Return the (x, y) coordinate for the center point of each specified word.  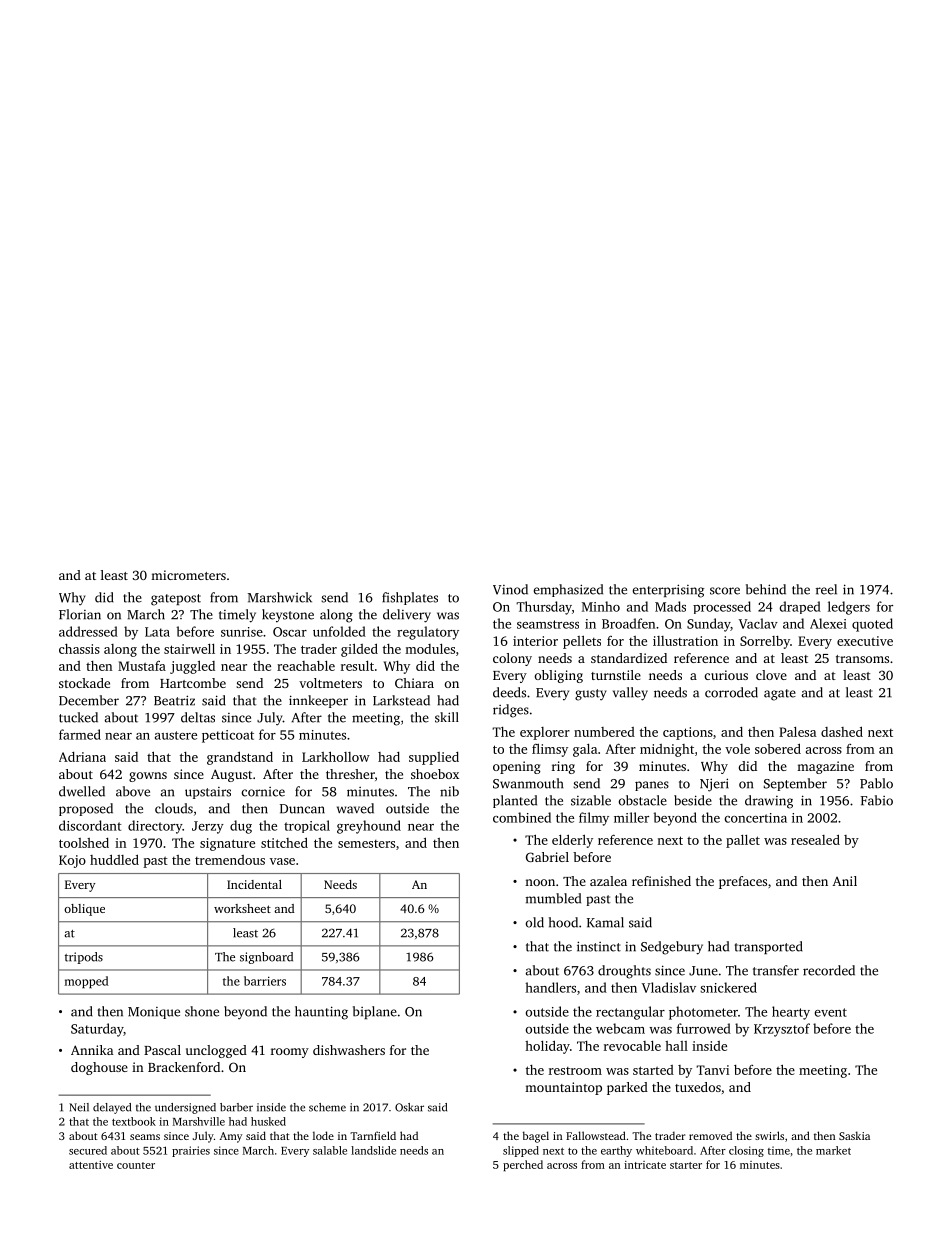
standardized (629, 658)
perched (523, 1165)
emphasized (568, 590)
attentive (91, 1165)
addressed (88, 631)
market (833, 1150)
